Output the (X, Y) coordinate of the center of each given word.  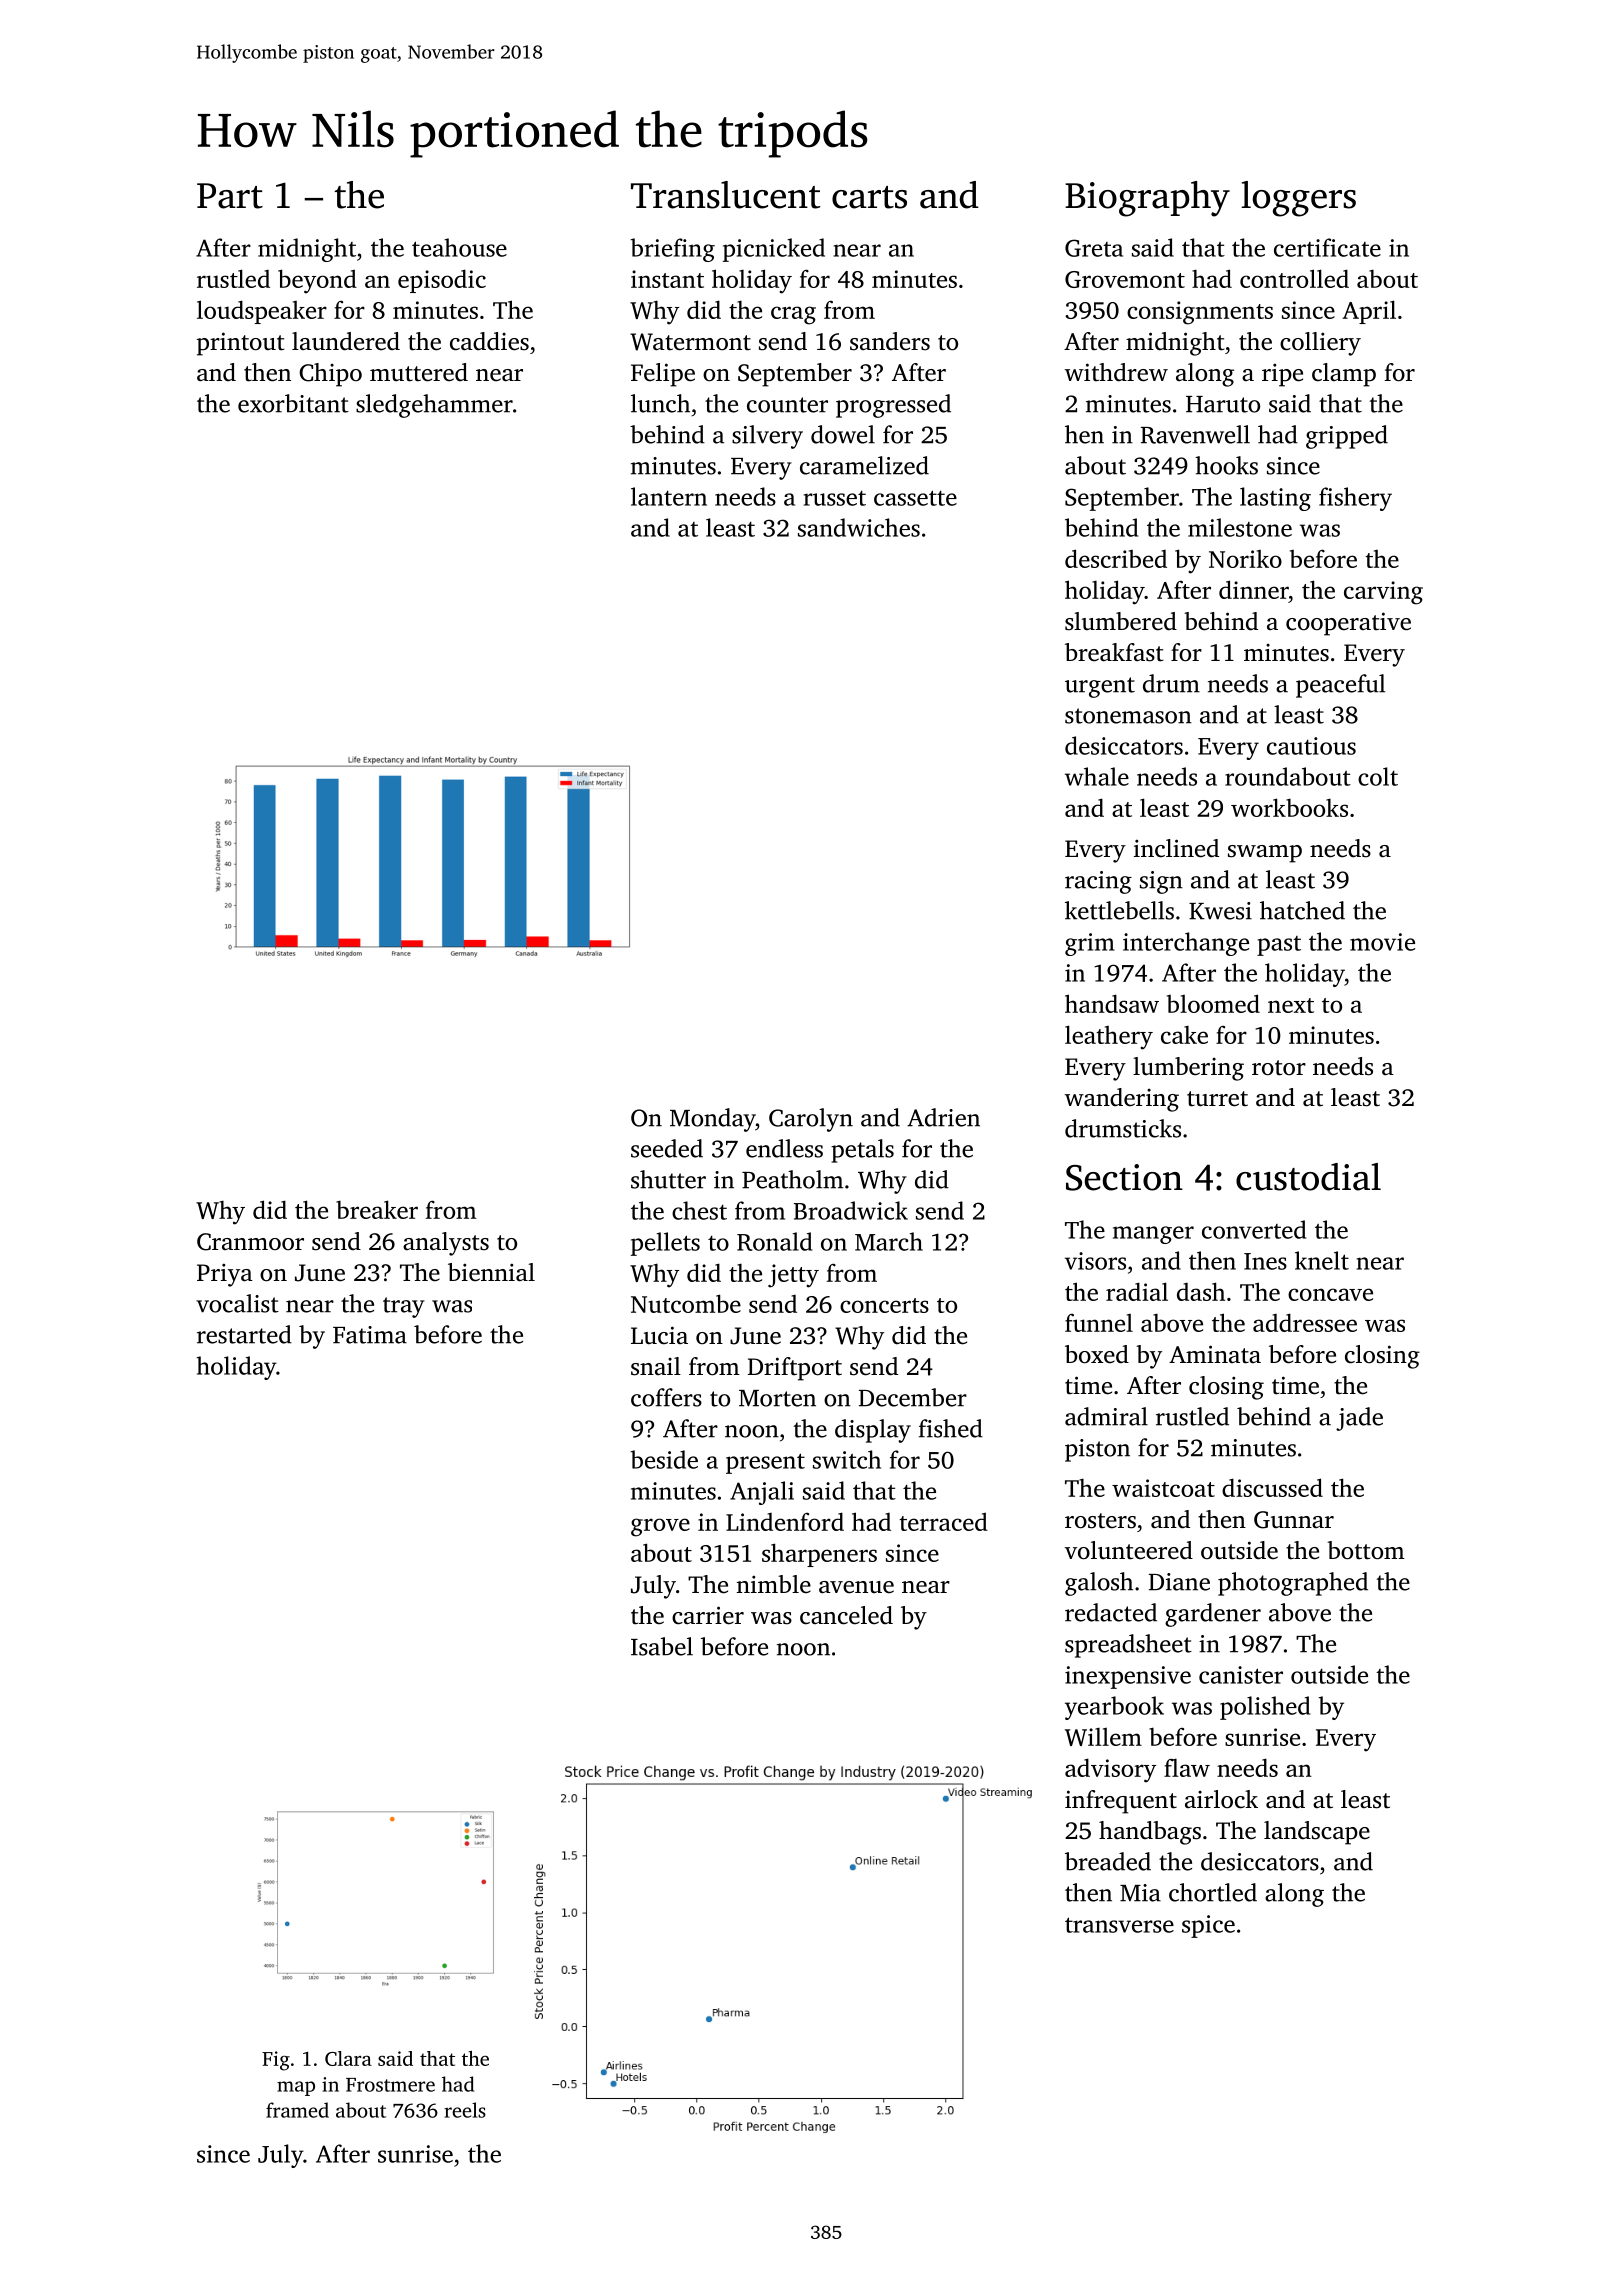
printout (240, 344)
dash (1201, 1291)
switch (847, 1459)
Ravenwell (1195, 434)
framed (297, 2110)
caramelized (864, 465)
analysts (446, 1244)
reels (465, 2110)
